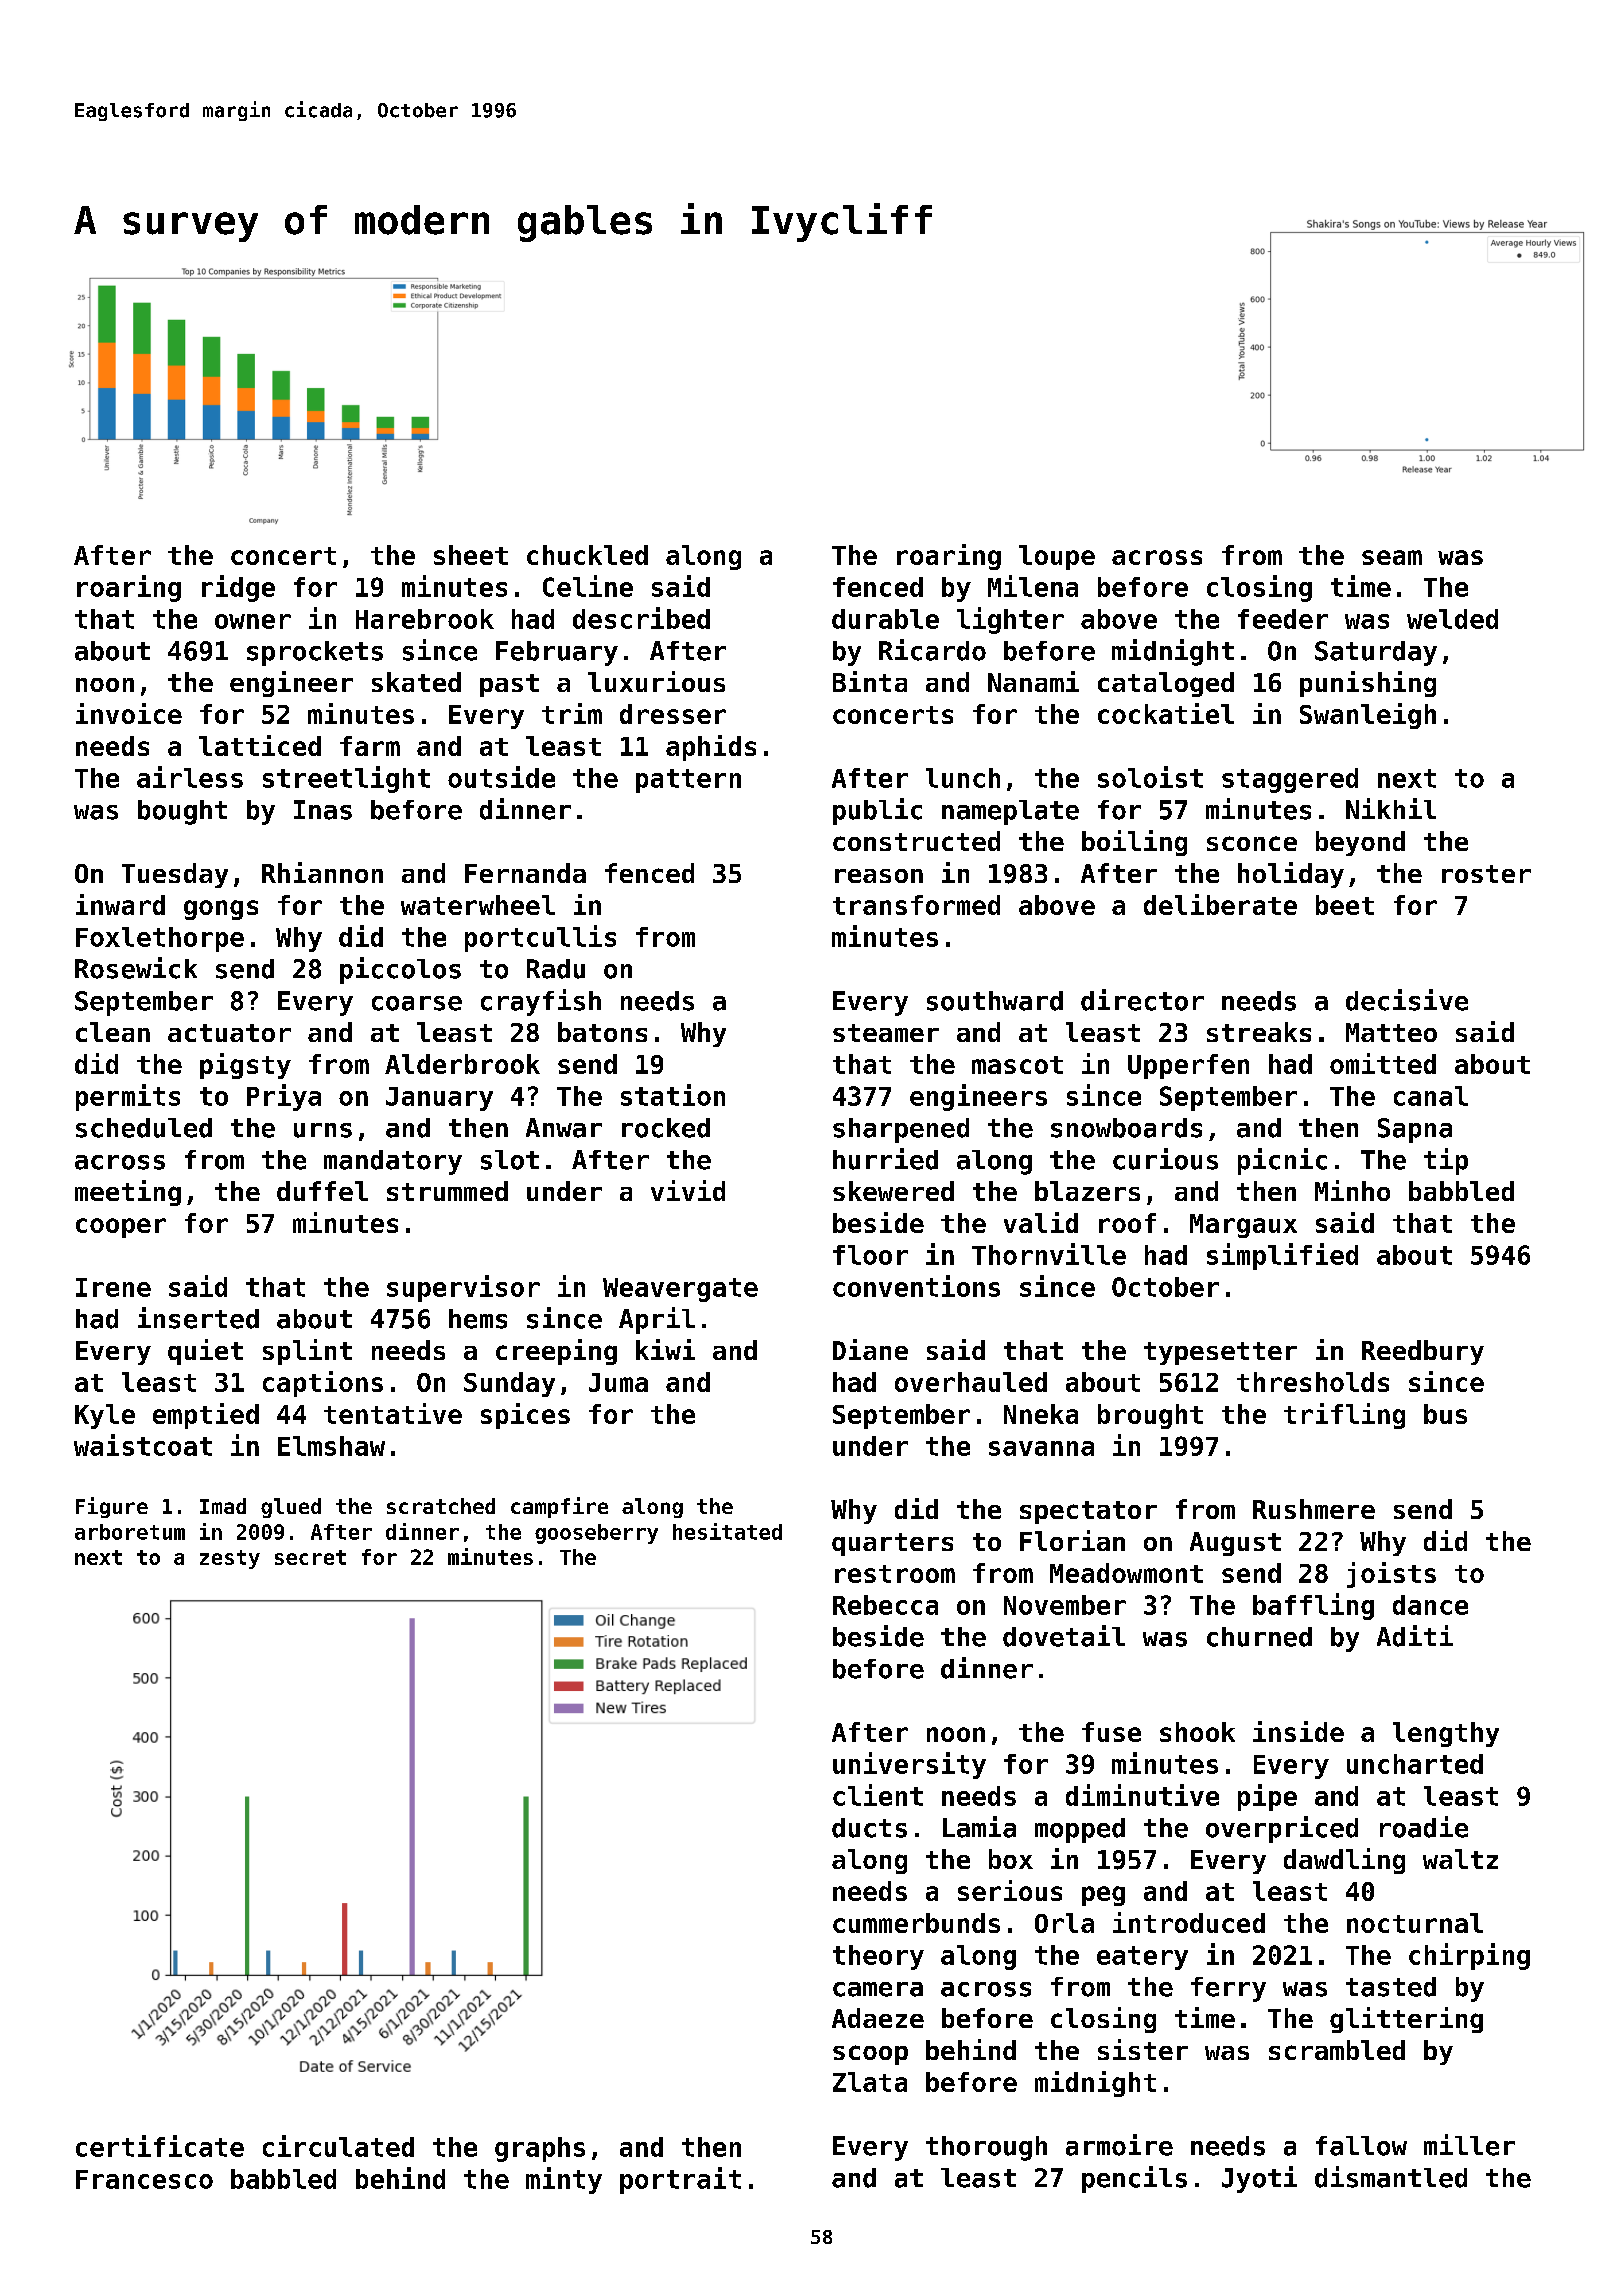  I want to click on ridge, so click(238, 588).
